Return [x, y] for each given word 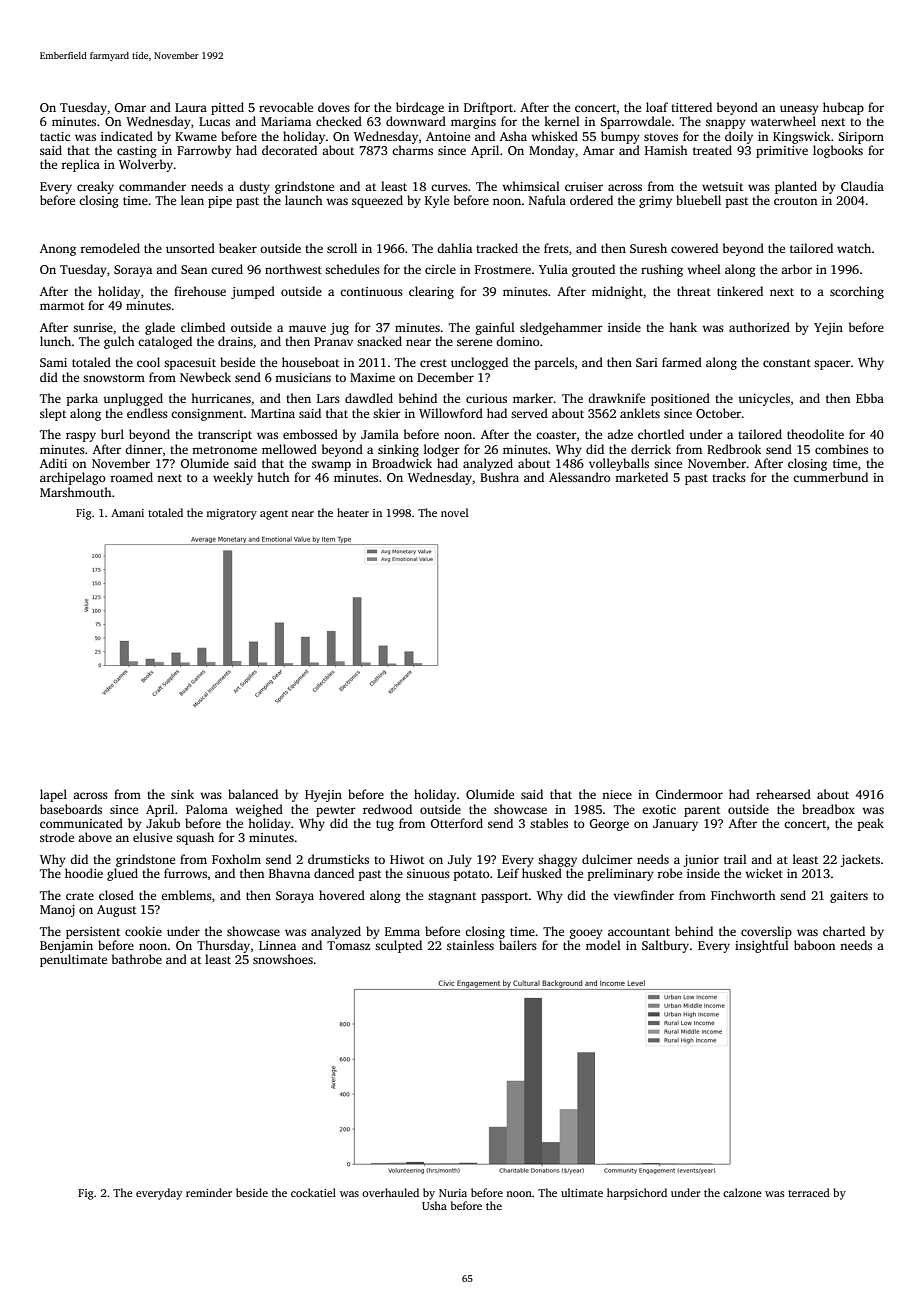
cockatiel [313, 1192]
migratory [231, 514]
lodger [442, 450]
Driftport [488, 108]
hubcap [843, 108]
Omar [130, 107]
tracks [729, 477]
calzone [742, 1192]
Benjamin [66, 947]
